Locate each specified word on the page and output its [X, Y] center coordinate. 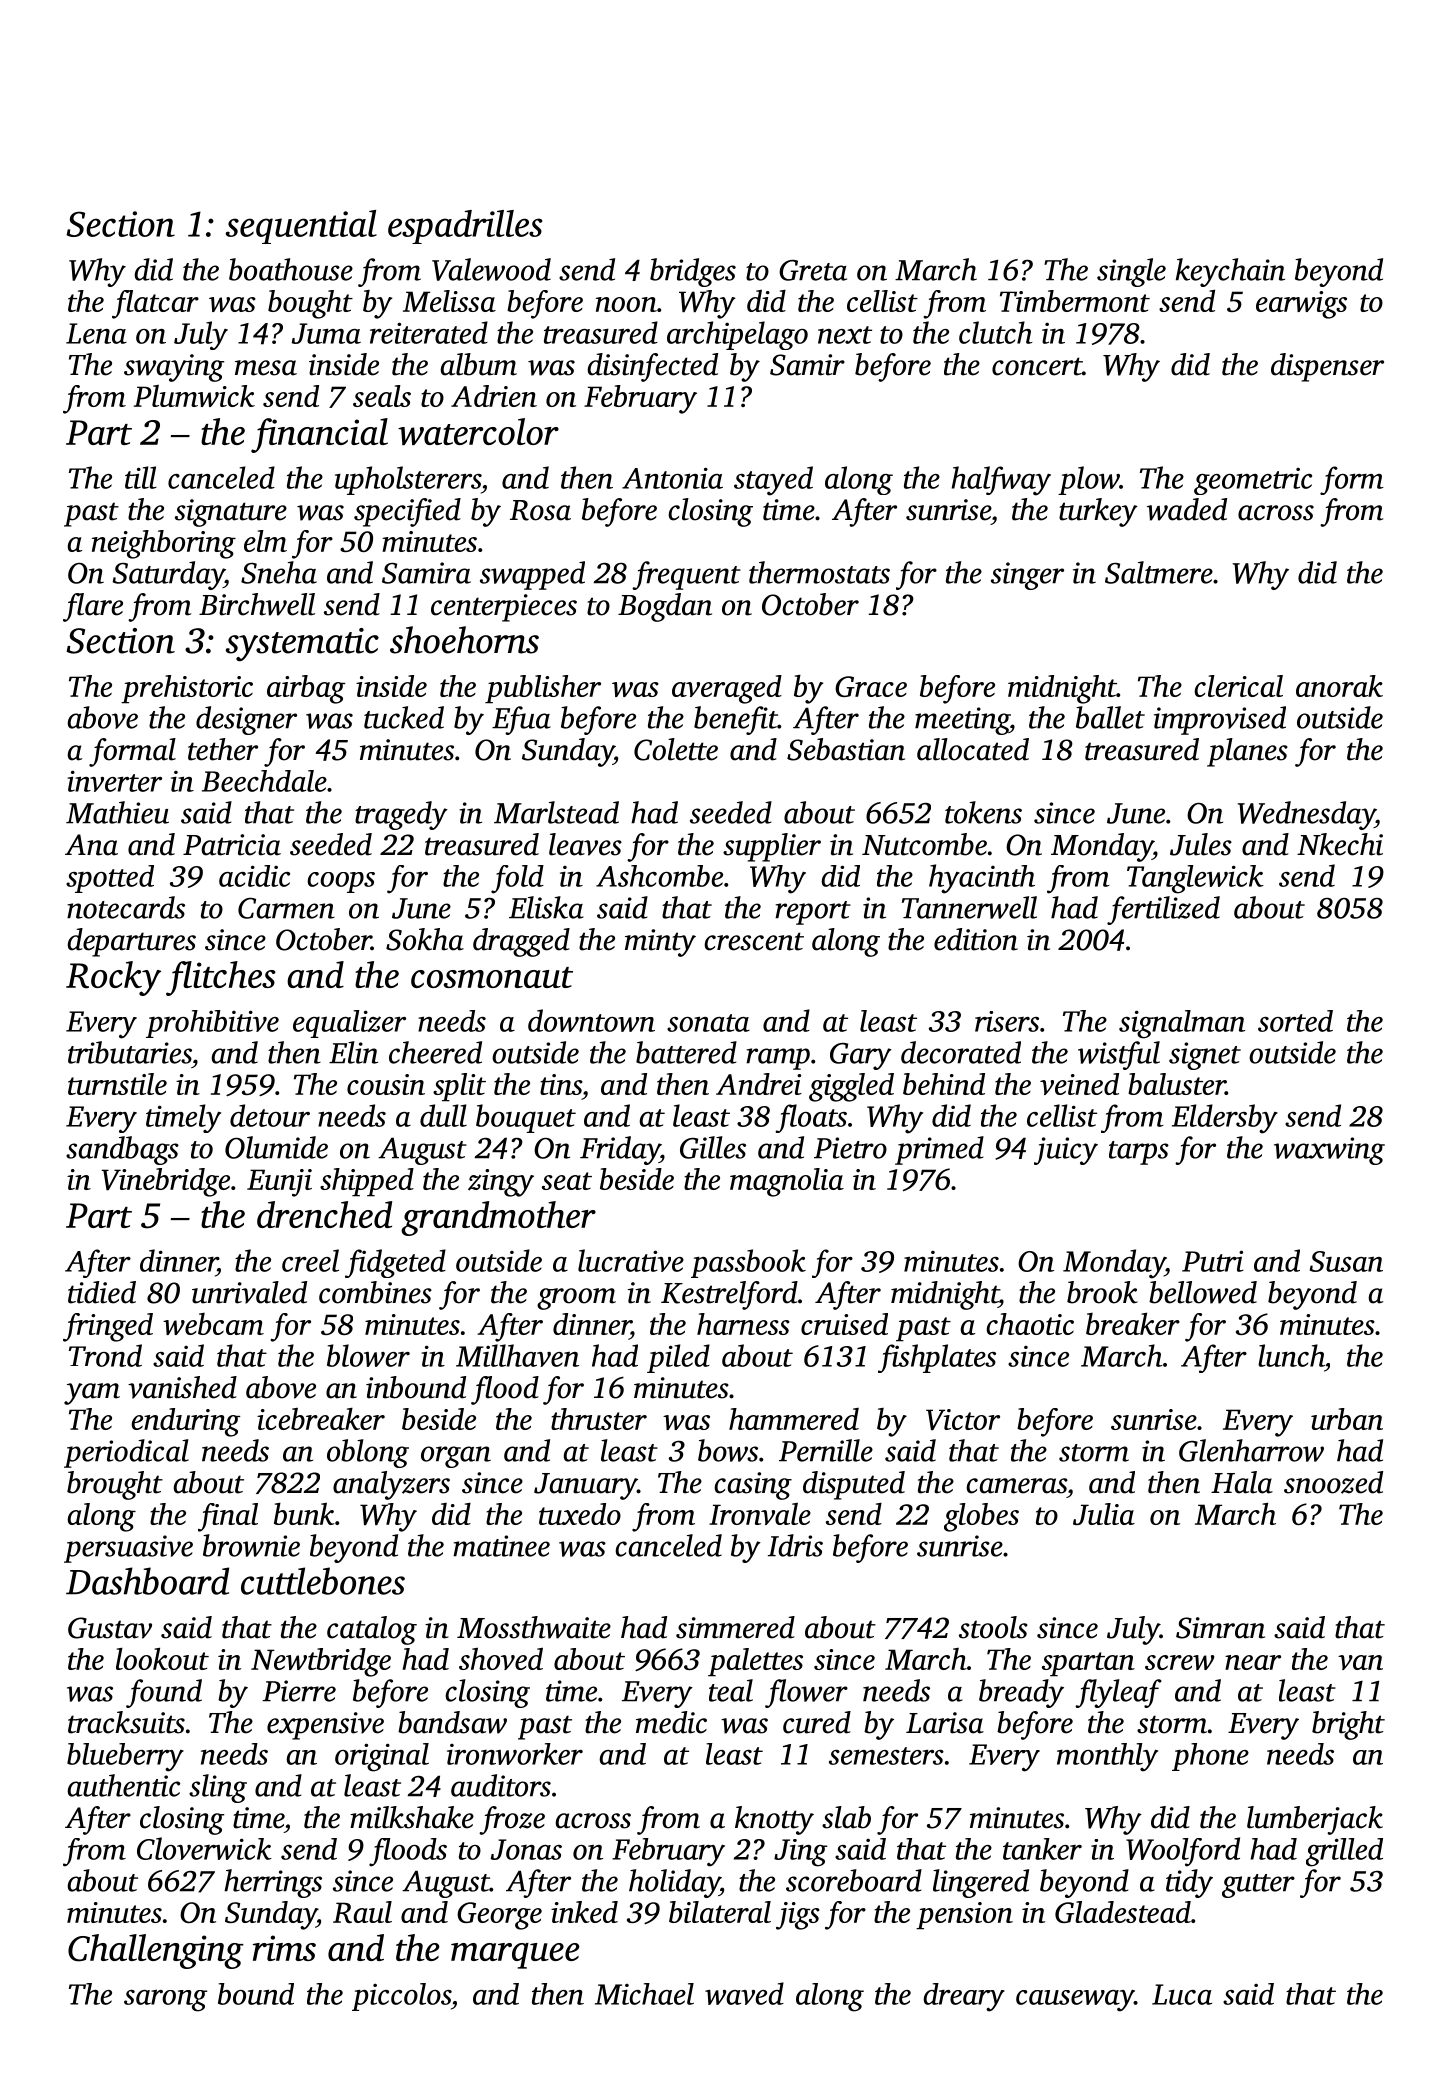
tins [561, 1084]
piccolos [401, 1997]
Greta [813, 270]
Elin [353, 1052]
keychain [1230, 272]
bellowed [1203, 1292]
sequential [301, 227]
